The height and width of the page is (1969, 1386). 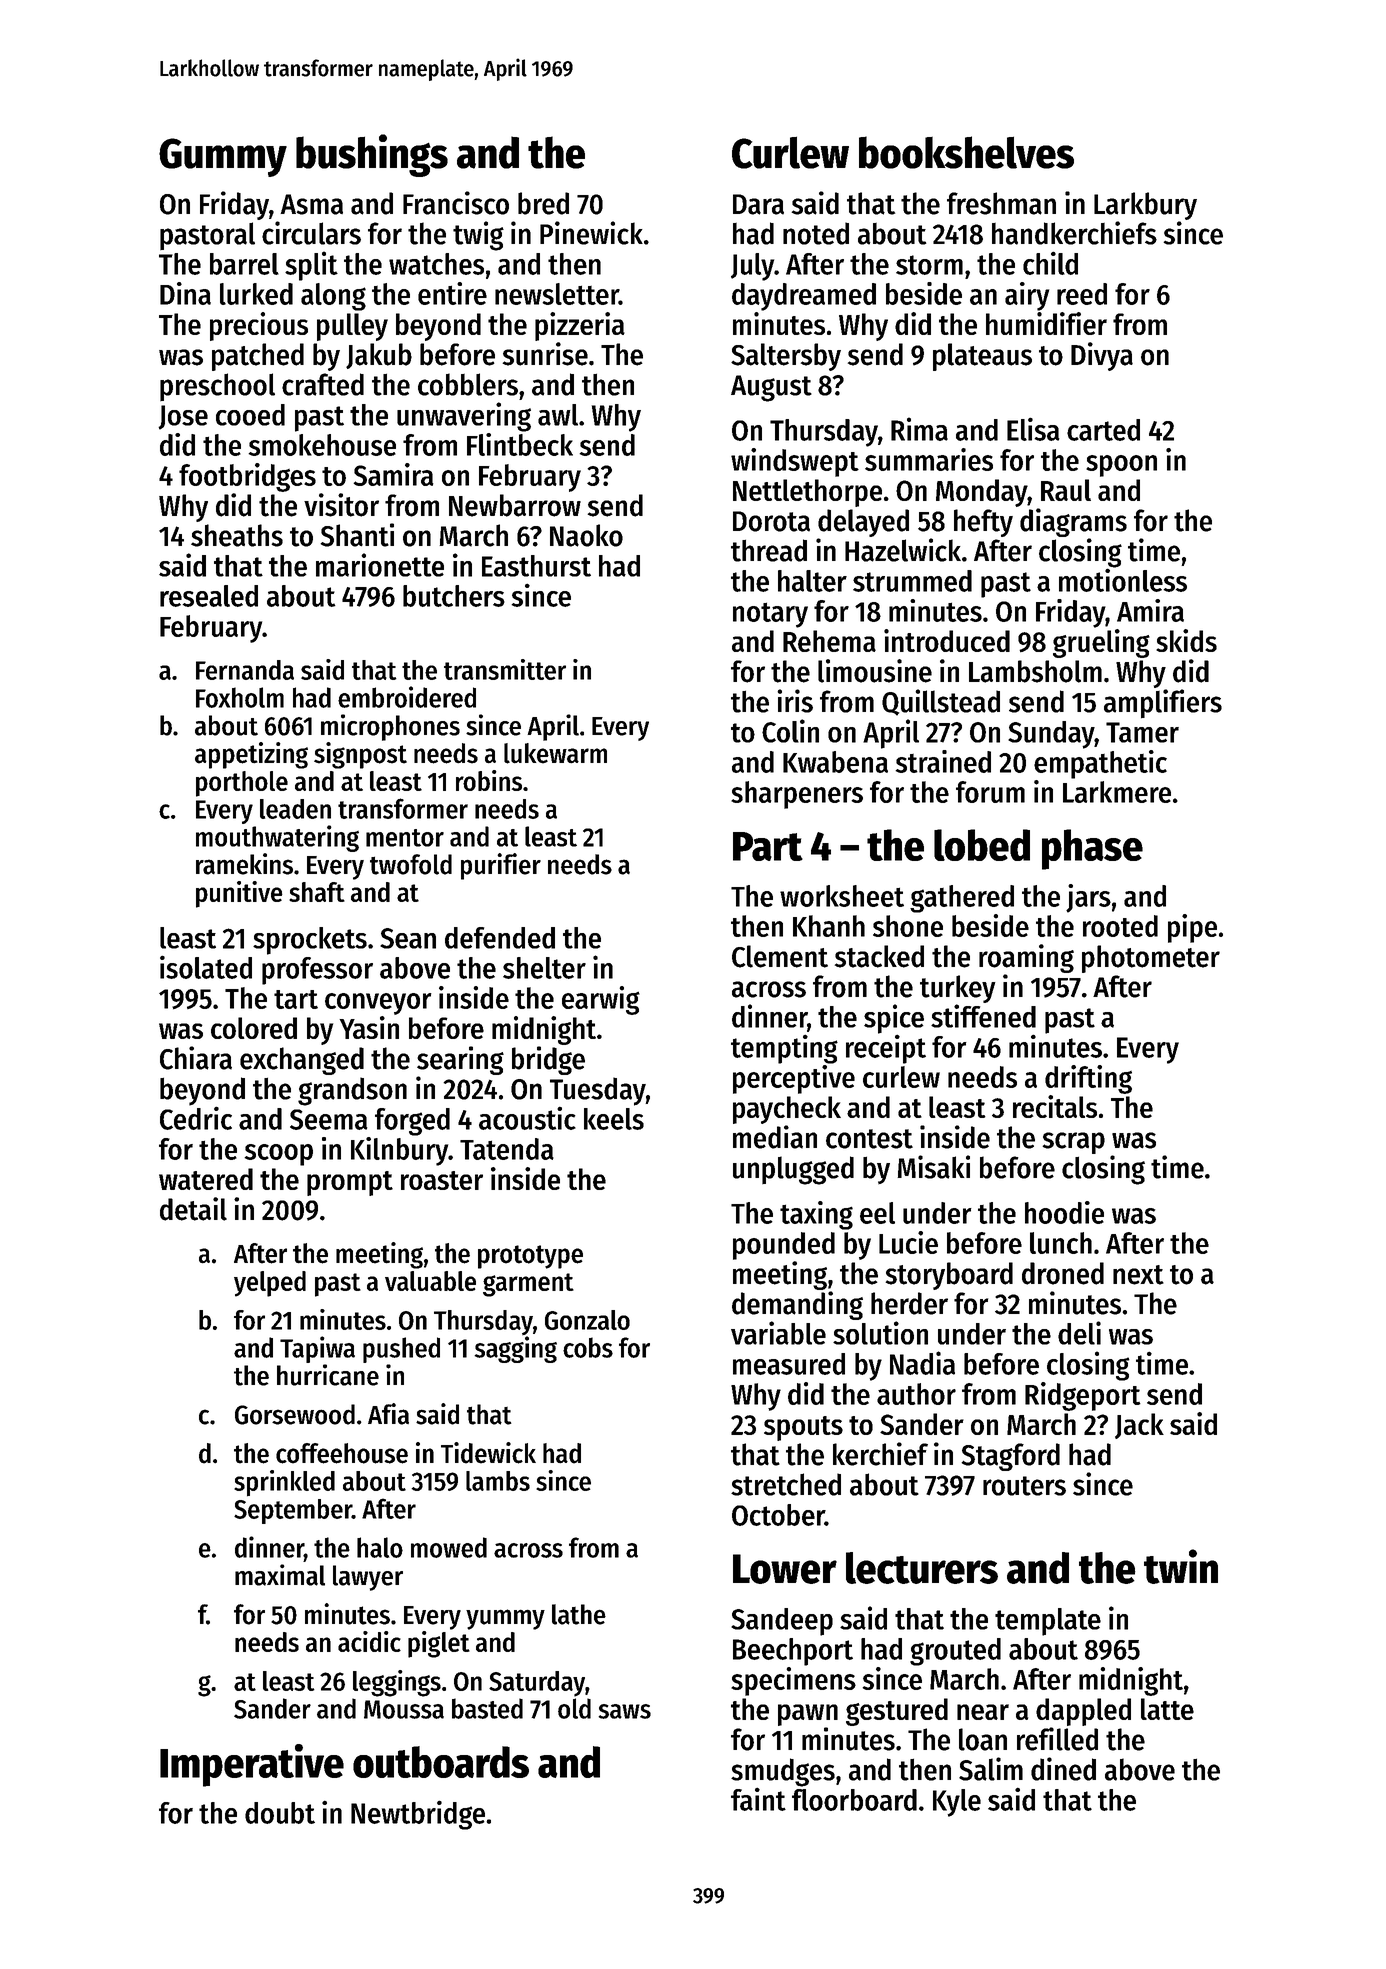 What do you see at coordinates (223, 157) in the page?
I see `Gummy` at bounding box center [223, 157].
